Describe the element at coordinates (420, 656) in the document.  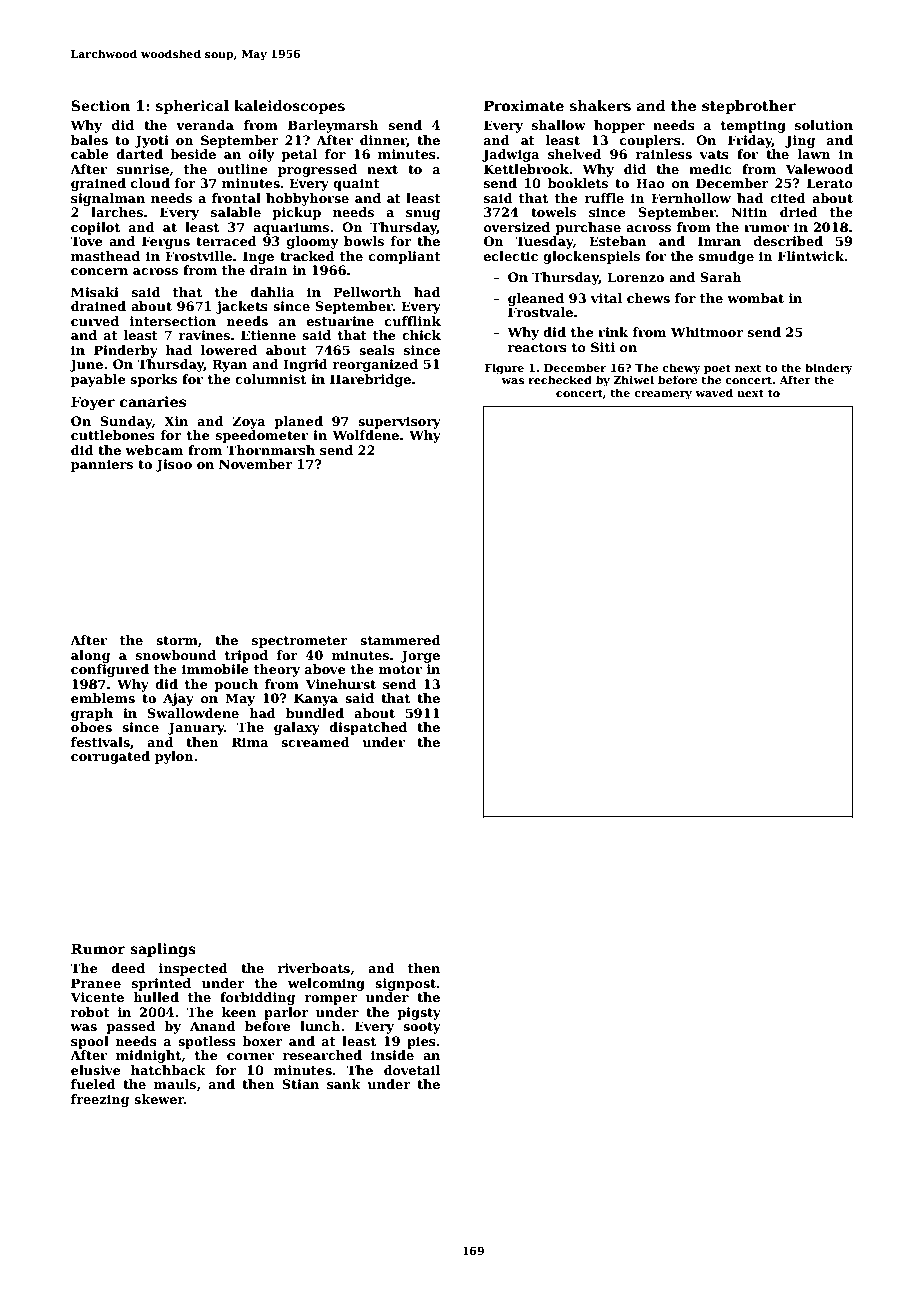
I see `Jorge` at that location.
